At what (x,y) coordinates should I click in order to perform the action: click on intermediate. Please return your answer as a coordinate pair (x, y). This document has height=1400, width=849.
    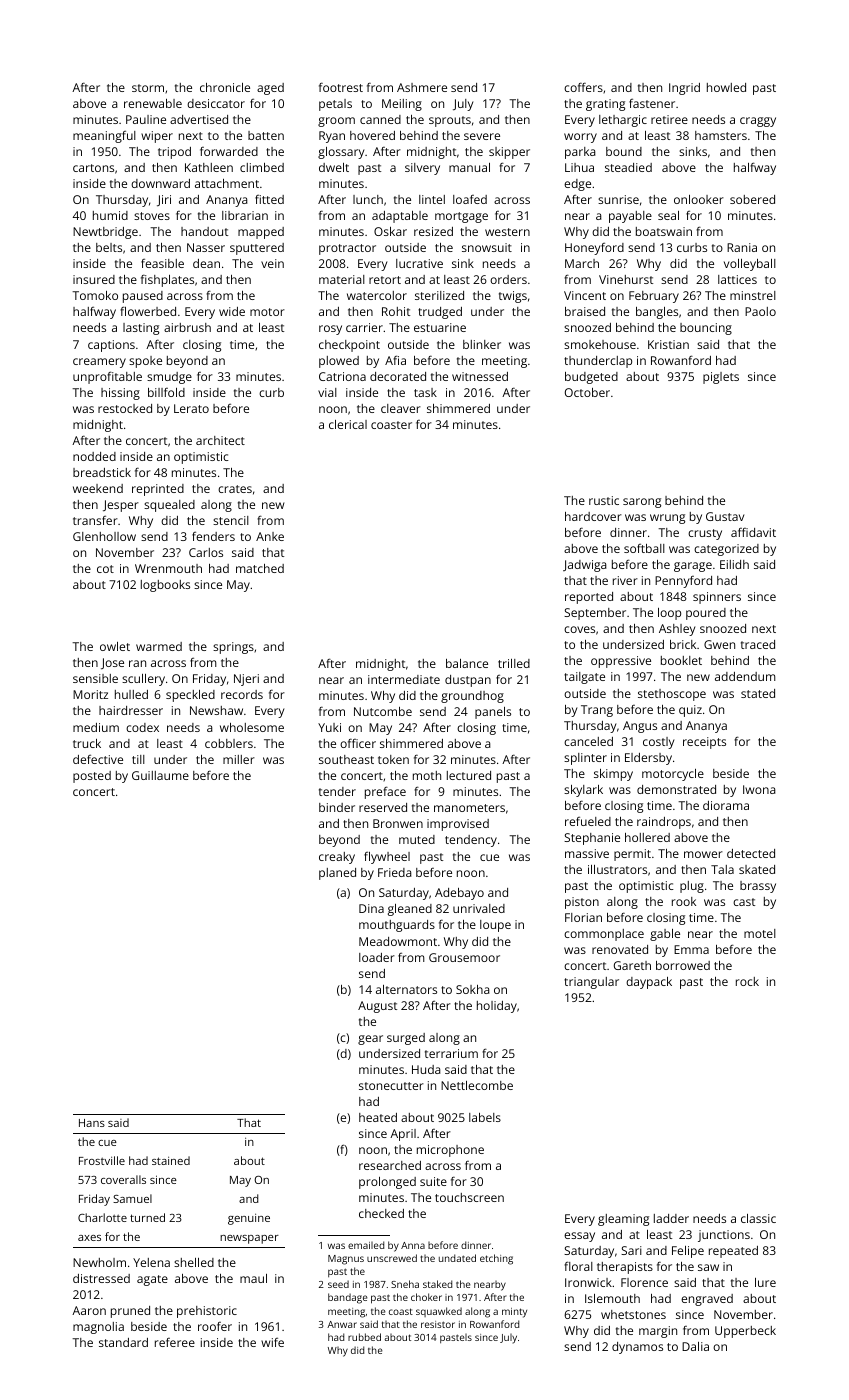
    Looking at the image, I should click on (404, 679).
